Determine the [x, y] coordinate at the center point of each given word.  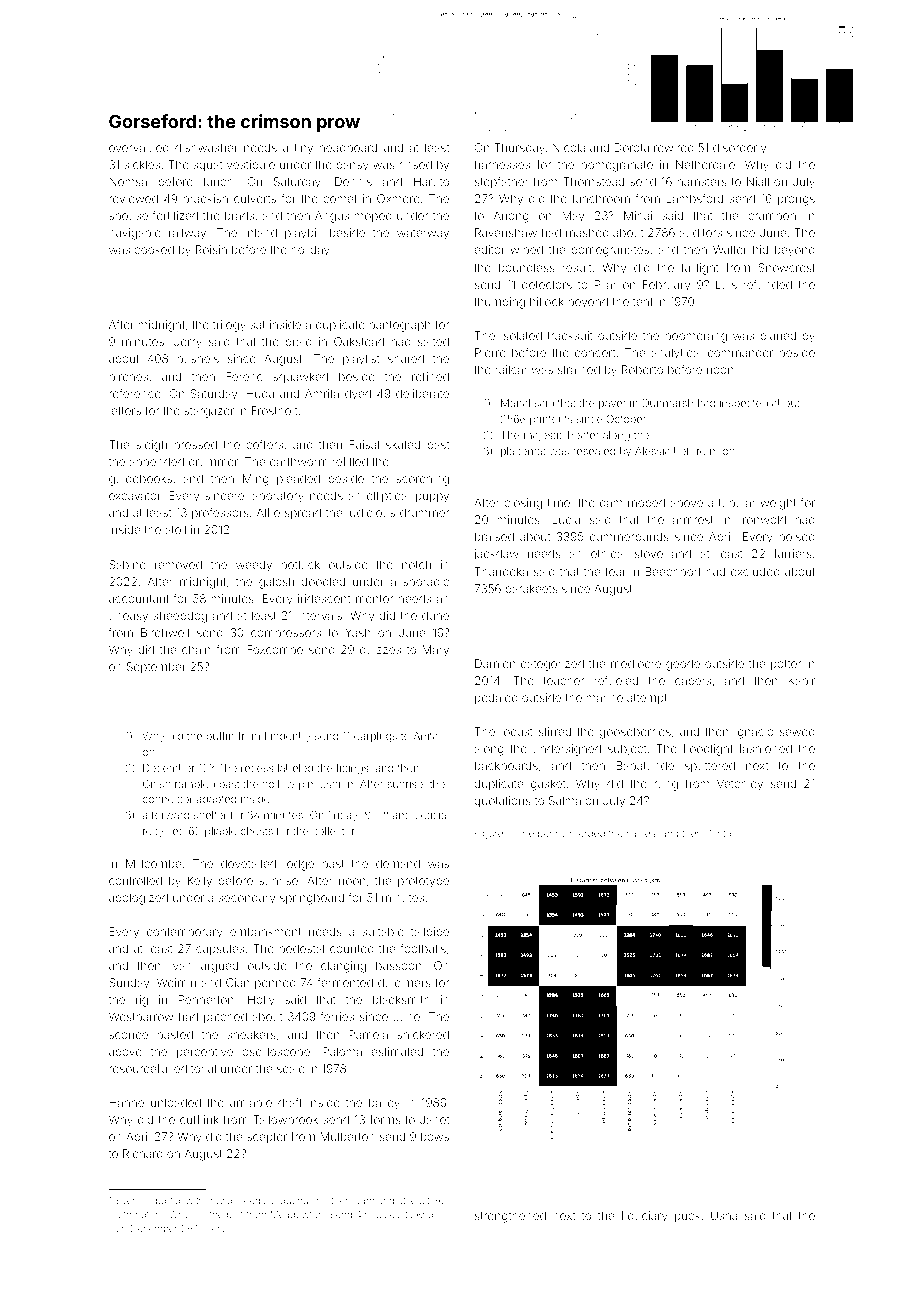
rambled [195, 784]
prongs [796, 201]
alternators [139, 1214]
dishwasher [206, 147]
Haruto [431, 181]
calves [641, 833]
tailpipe [430, 932]
